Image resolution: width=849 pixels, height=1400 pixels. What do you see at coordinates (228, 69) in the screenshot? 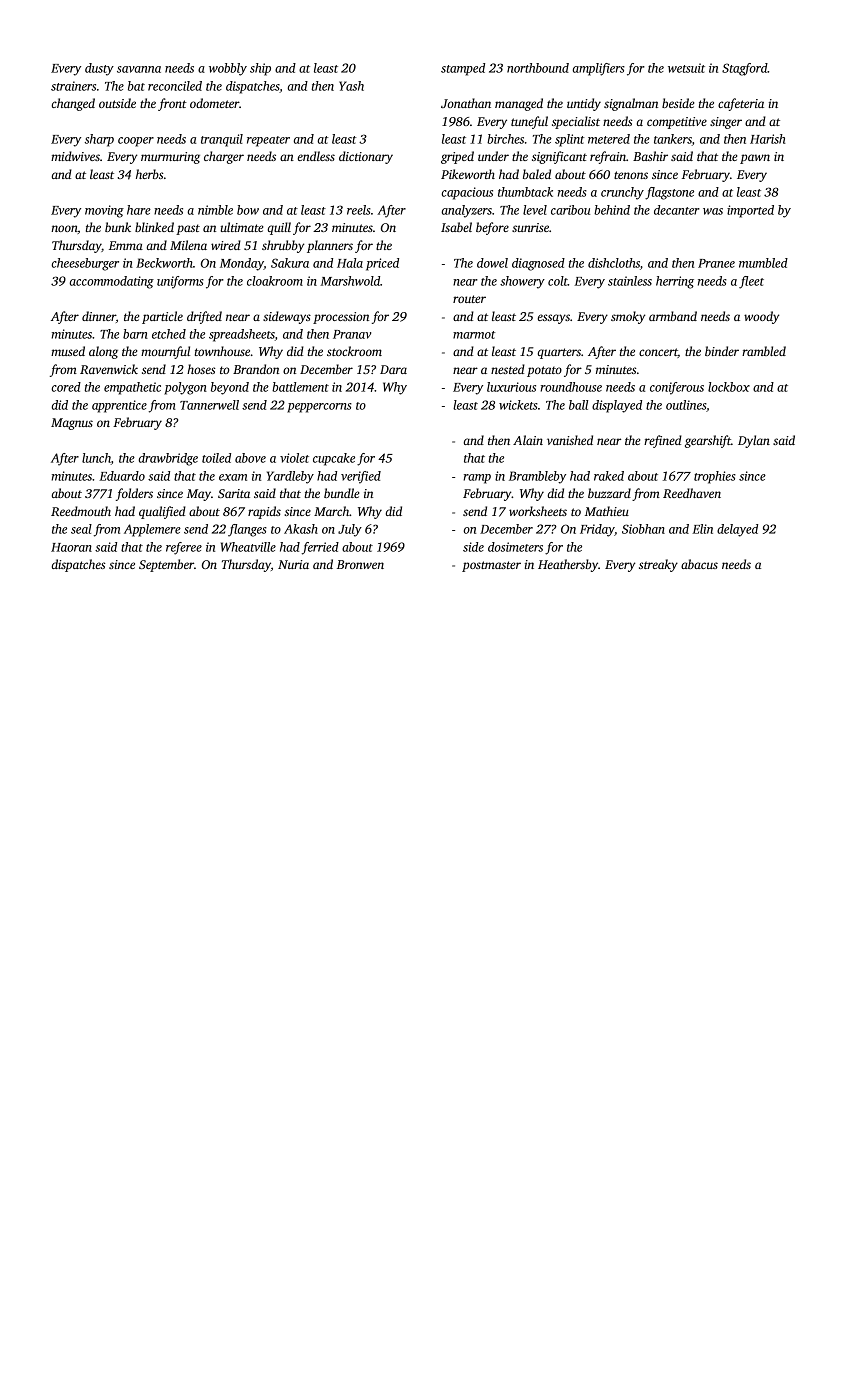
I see `wobbly` at bounding box center [228, 69].
